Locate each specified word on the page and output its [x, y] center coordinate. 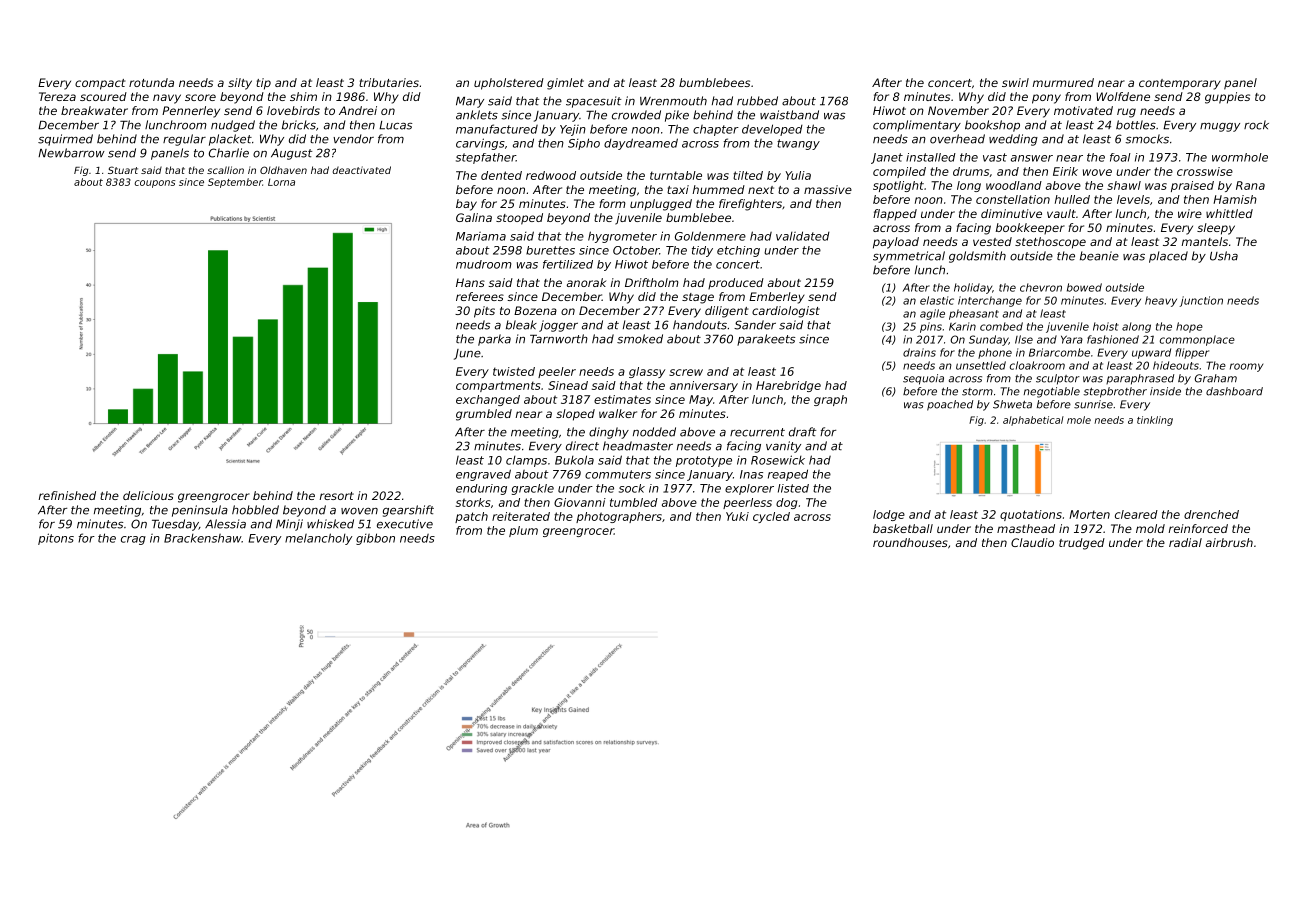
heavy [1161, 301]
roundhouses [910, 542]
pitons [56, 539]
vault [1061, 213]
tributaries [389, 82]
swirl [1015, 82]
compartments [498, 386]
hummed [719, 189]
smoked [640, 339]
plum [523, 531]
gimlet [565, 84]
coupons [154, 184]
